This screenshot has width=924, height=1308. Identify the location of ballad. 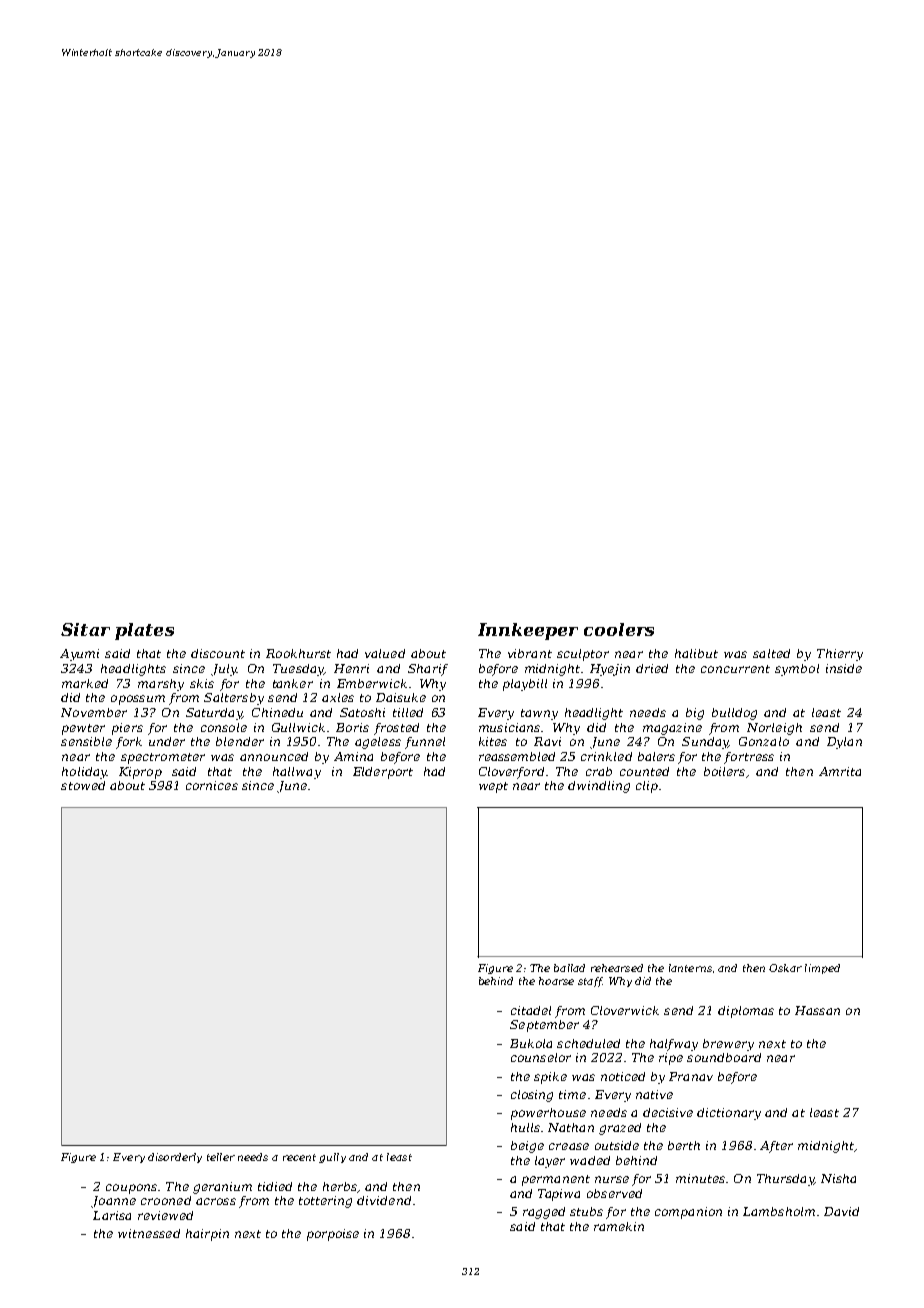
(569, 968).
